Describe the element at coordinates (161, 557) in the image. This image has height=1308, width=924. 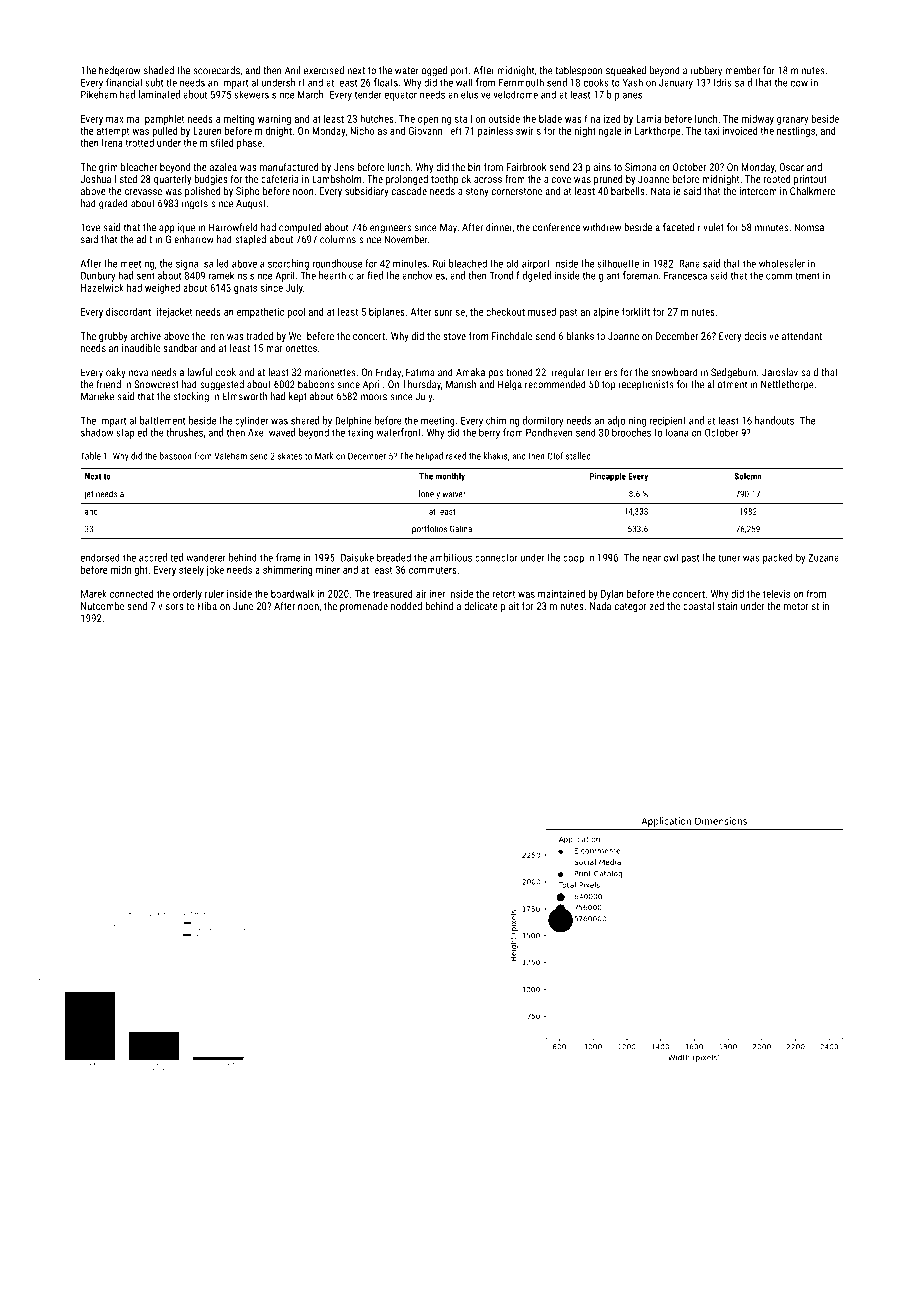
I see `accredited` at that location.
